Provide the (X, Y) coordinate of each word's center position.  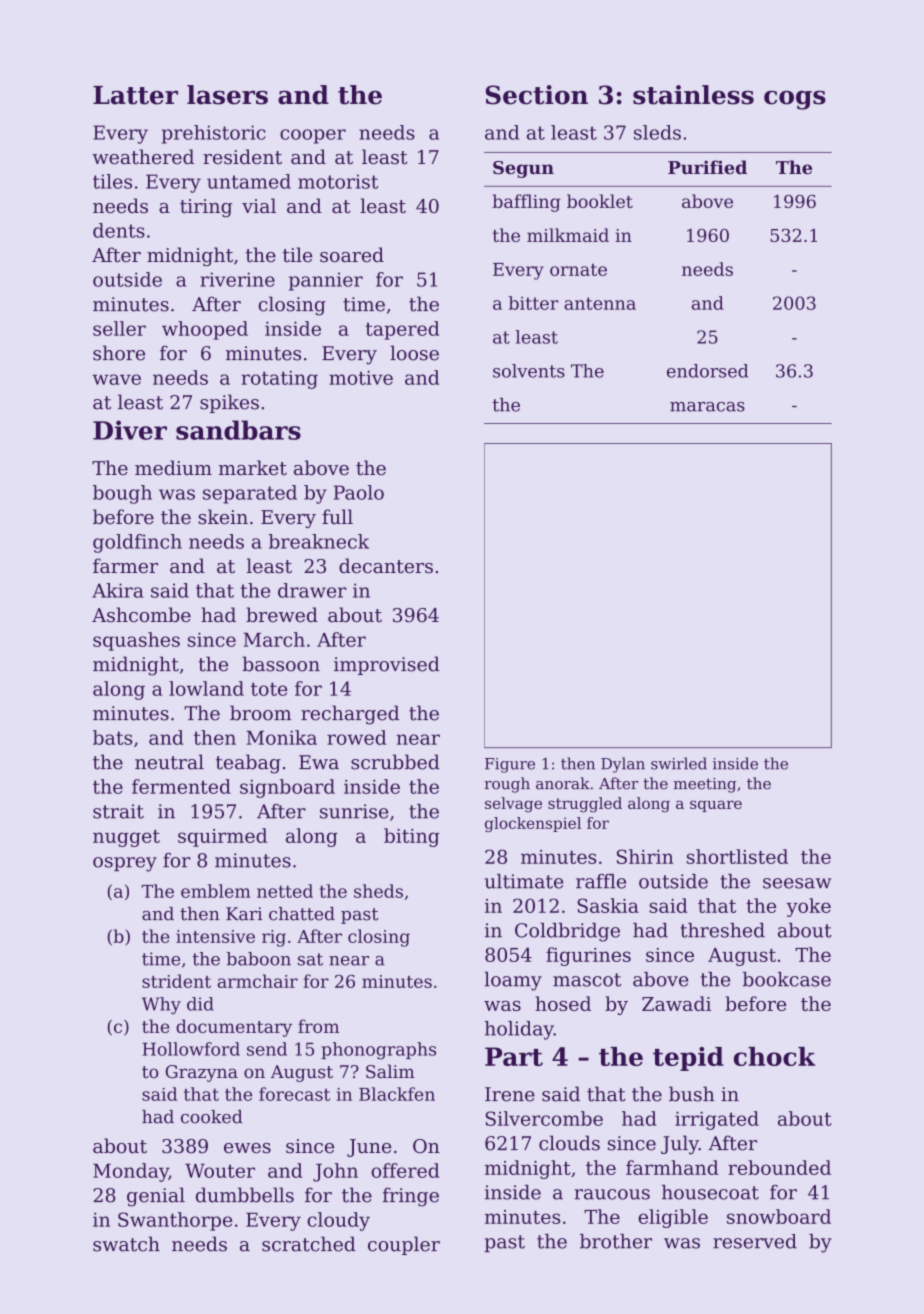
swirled (679, 763)
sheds (378, 891)
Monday (131, 1172)
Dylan (623, 765)
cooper (313, 136)
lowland (206, 688)
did (200, 1004)
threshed (722, 930)
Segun (523, 169)
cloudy (338, 1221)
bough (122, 494)
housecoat (710, 1192)
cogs (795, 100)
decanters (386, 565)
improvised (387, 665)
